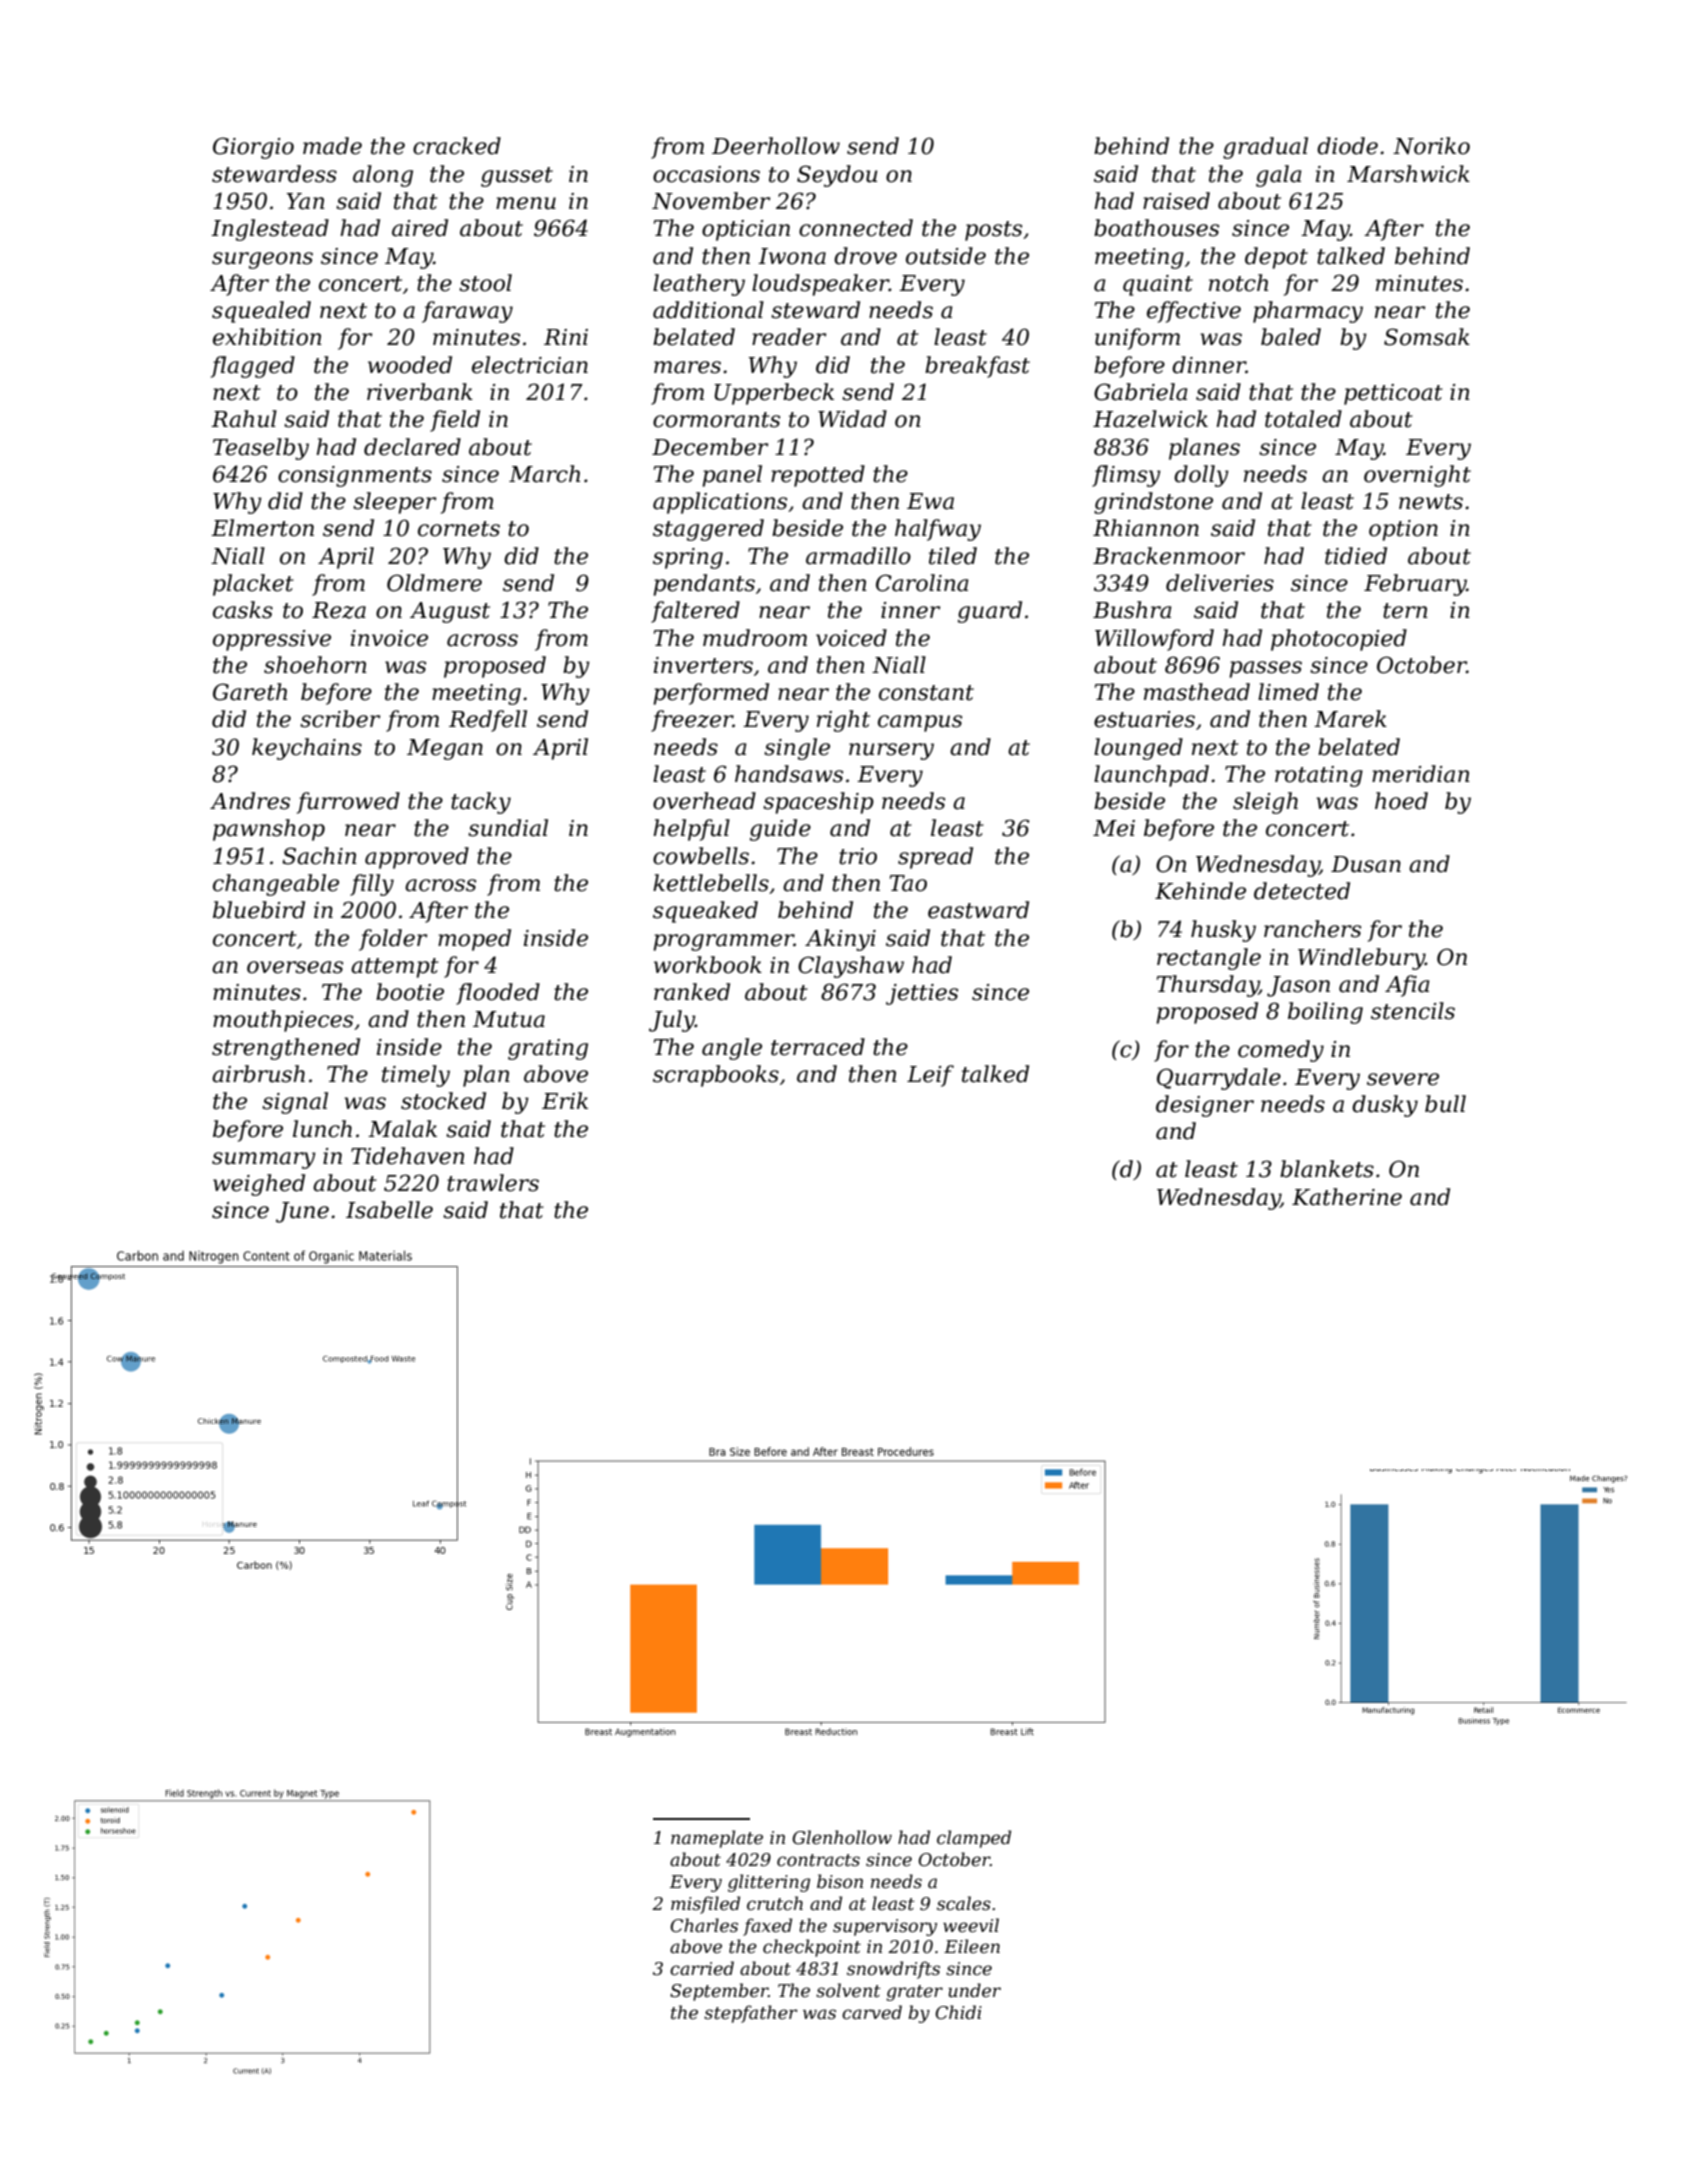  Describe the element at coordinates (389, 638) in the screenshot. I see `invoice` at that location.
